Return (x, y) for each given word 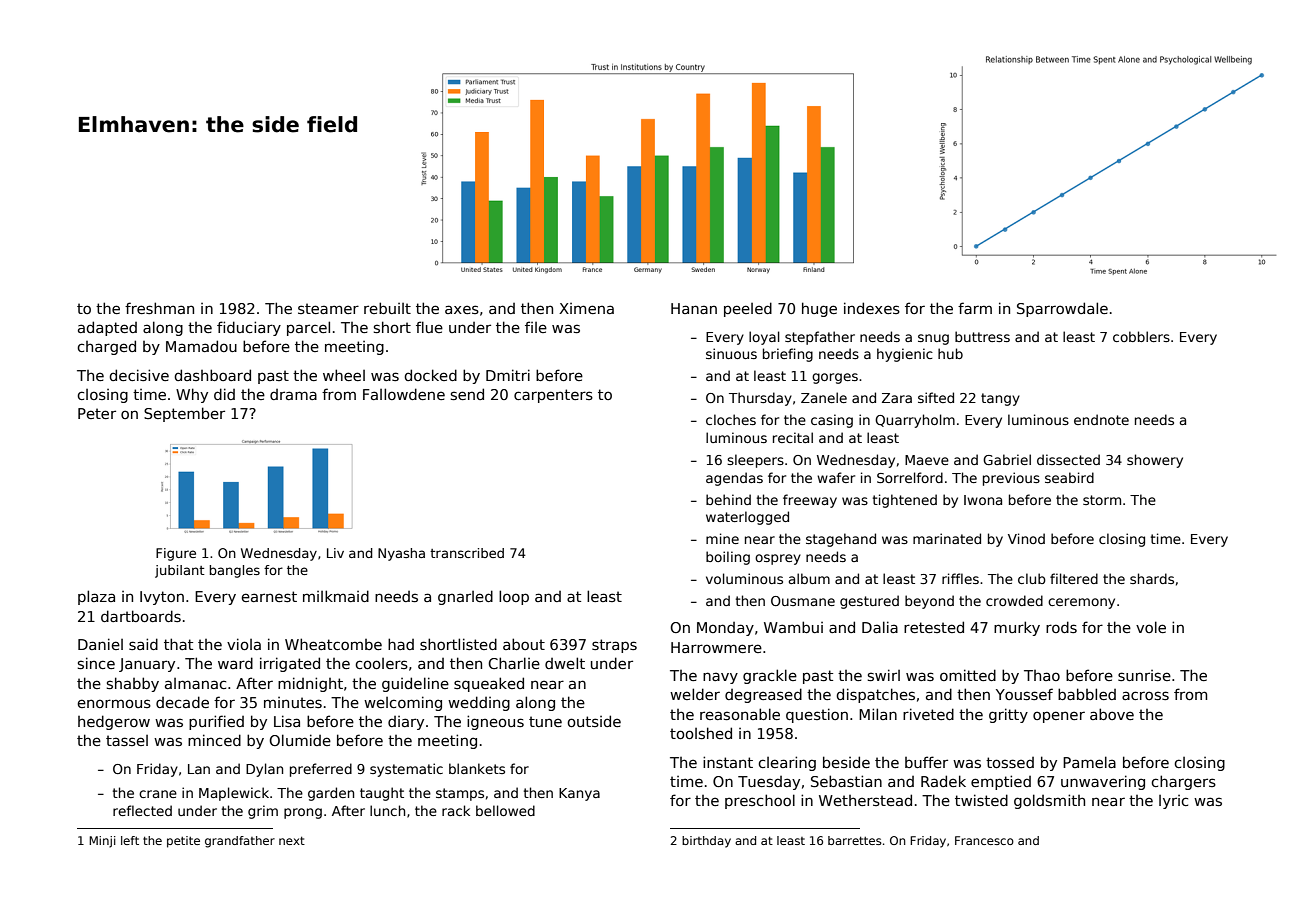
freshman (159, 308)
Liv (335, 553)
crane (158, 794)
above (1112, 714)
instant (728, 762)
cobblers (1141, 336)
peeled (748, 309)
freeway (810, 501)
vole (1151, 627)
